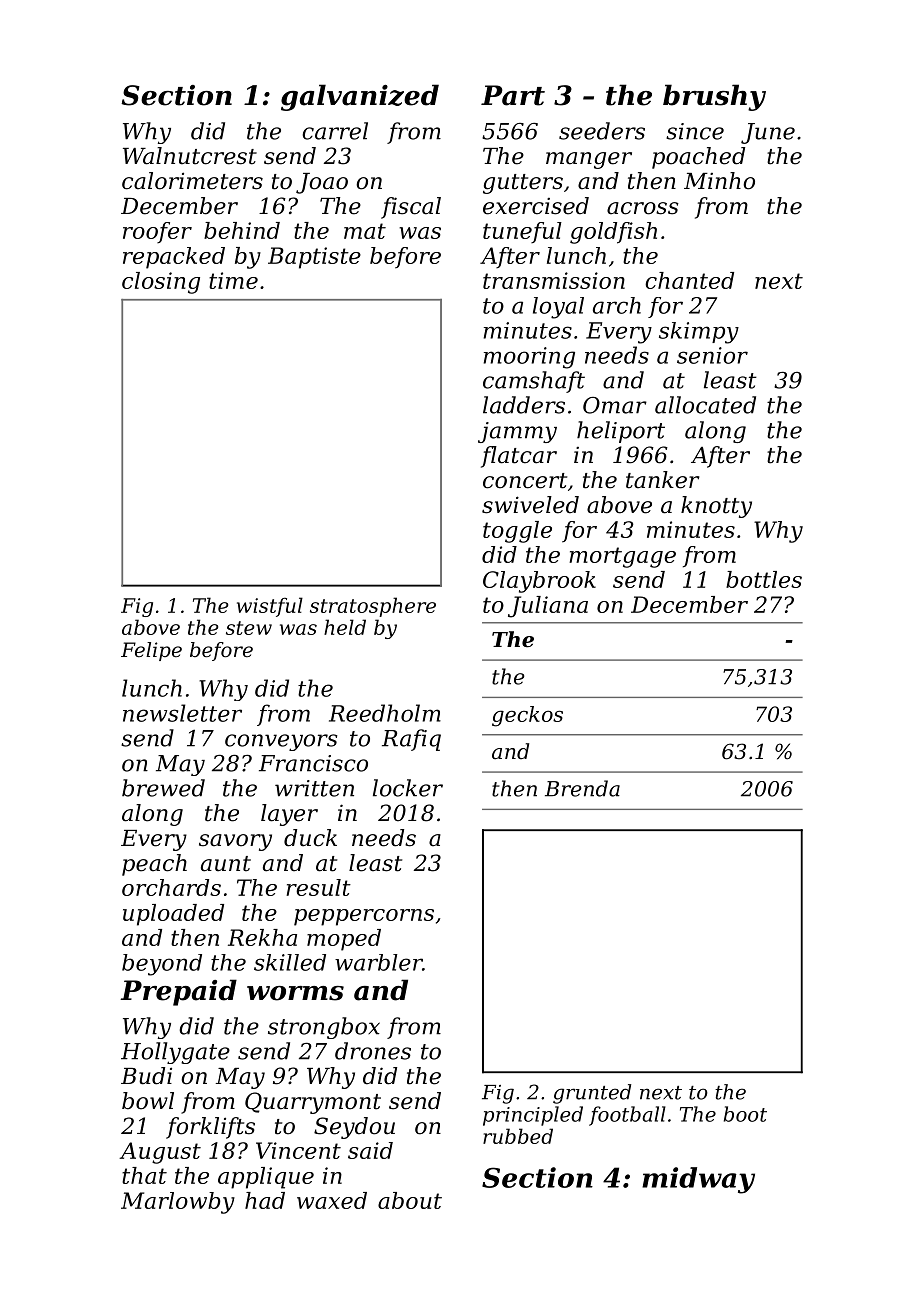 The height and width of the screenshot is (1314, 924). What do you see at coordinates (712, 355) in the screenshot?
I see `senior` at bounding box center [712, 355].
